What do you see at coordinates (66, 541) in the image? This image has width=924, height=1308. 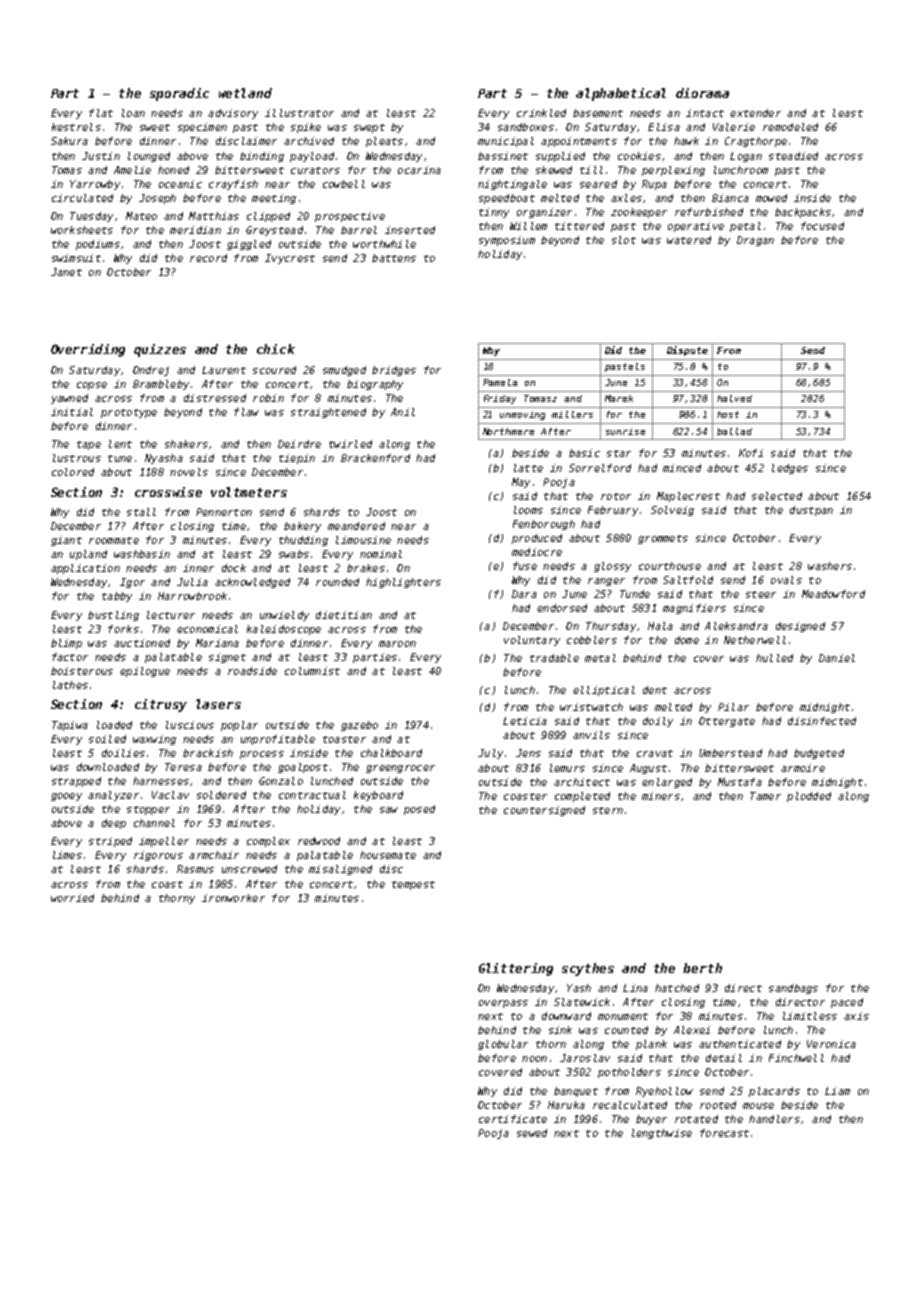 I see `giant` at bounding box center [66, 541].
